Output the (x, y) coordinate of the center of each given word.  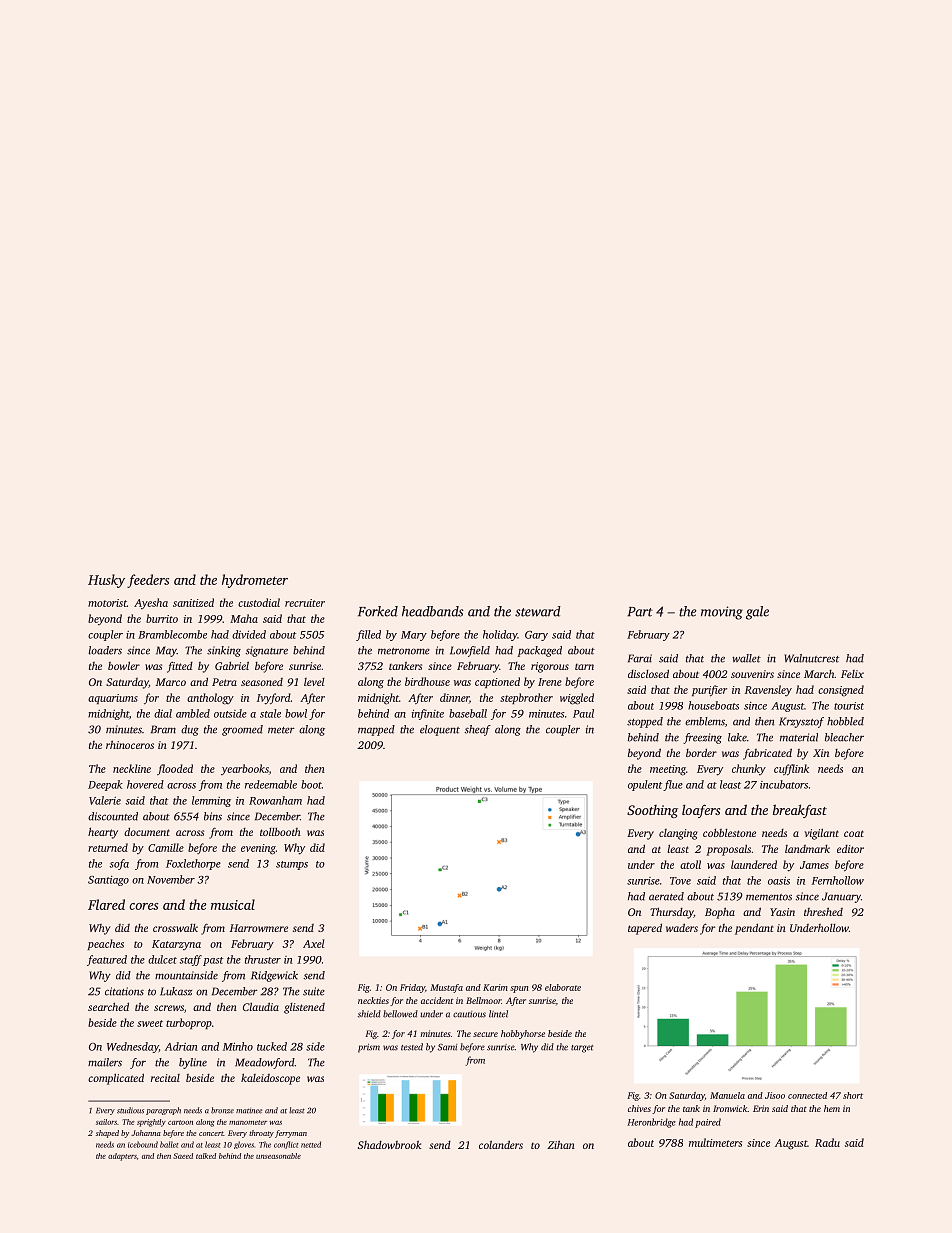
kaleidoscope (270, 1079)
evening (258, 849)
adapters (122, 1157)
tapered (645, 929)
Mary (414, 636)
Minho (238, 1046)
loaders (105, 650)
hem (832, 1108)
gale (757, 613)
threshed (823, 911)
